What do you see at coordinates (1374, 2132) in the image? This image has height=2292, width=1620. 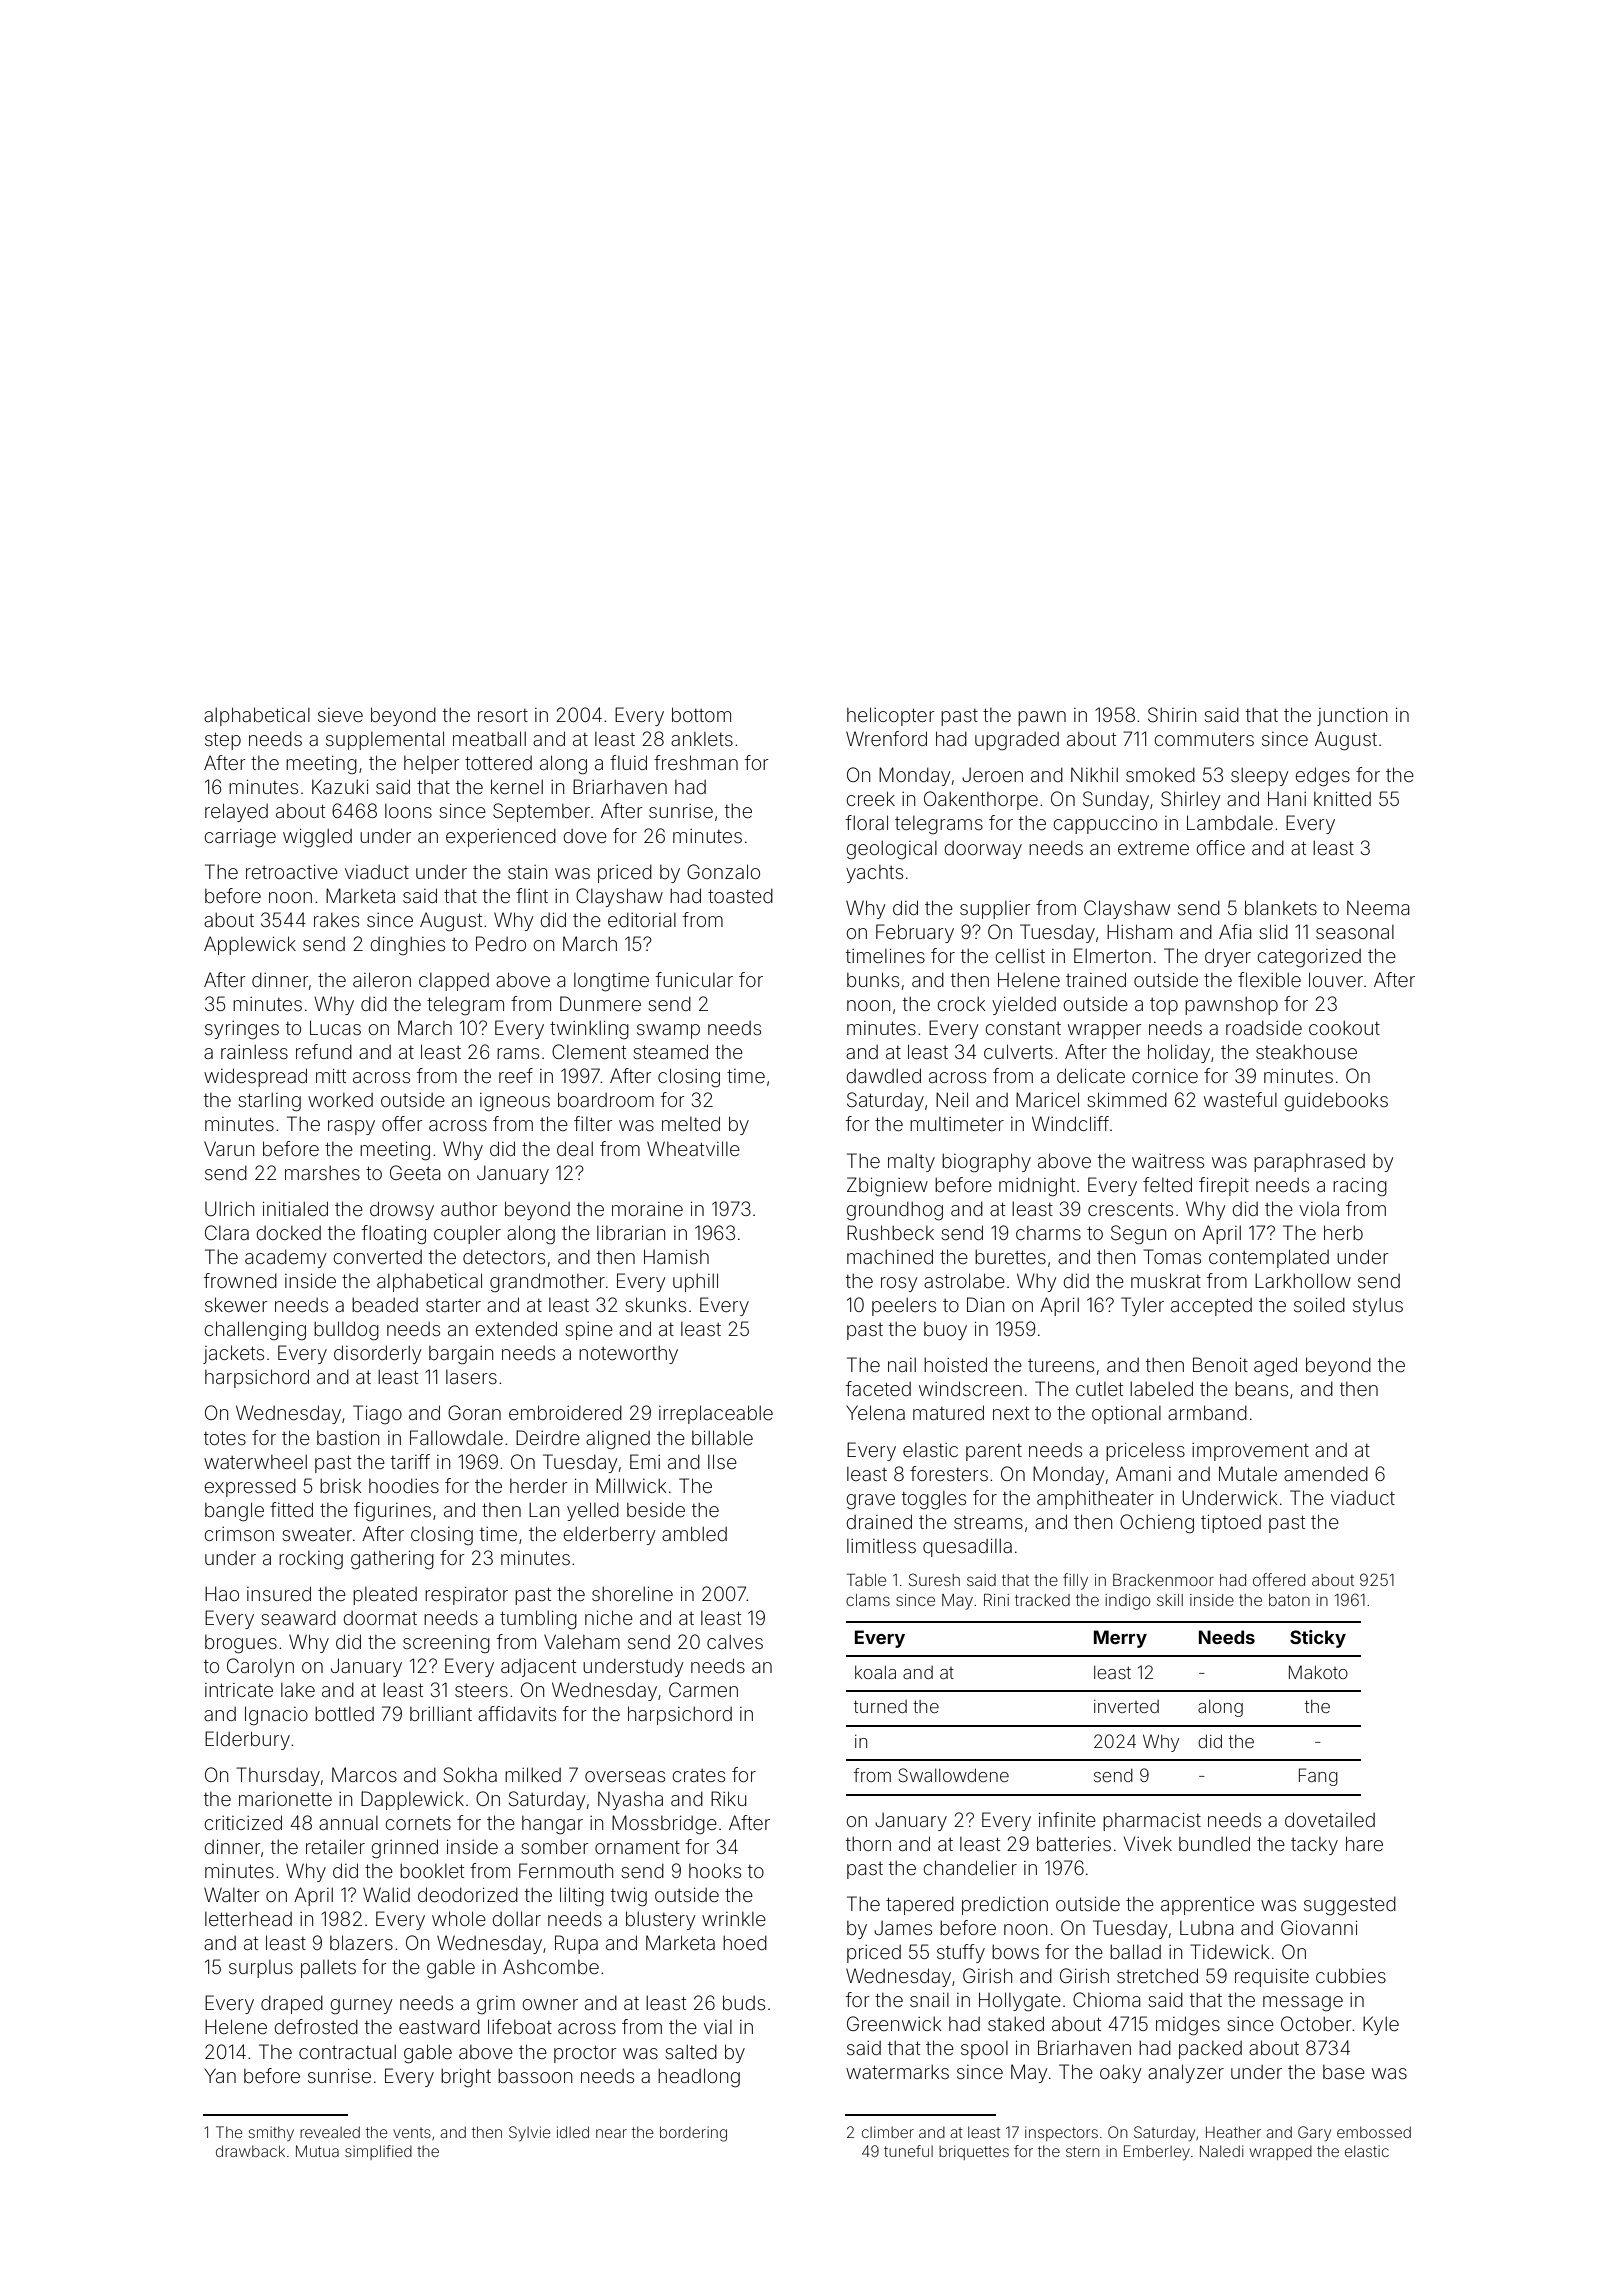 I see `embossed` at bounding box center [1374, 2132].
